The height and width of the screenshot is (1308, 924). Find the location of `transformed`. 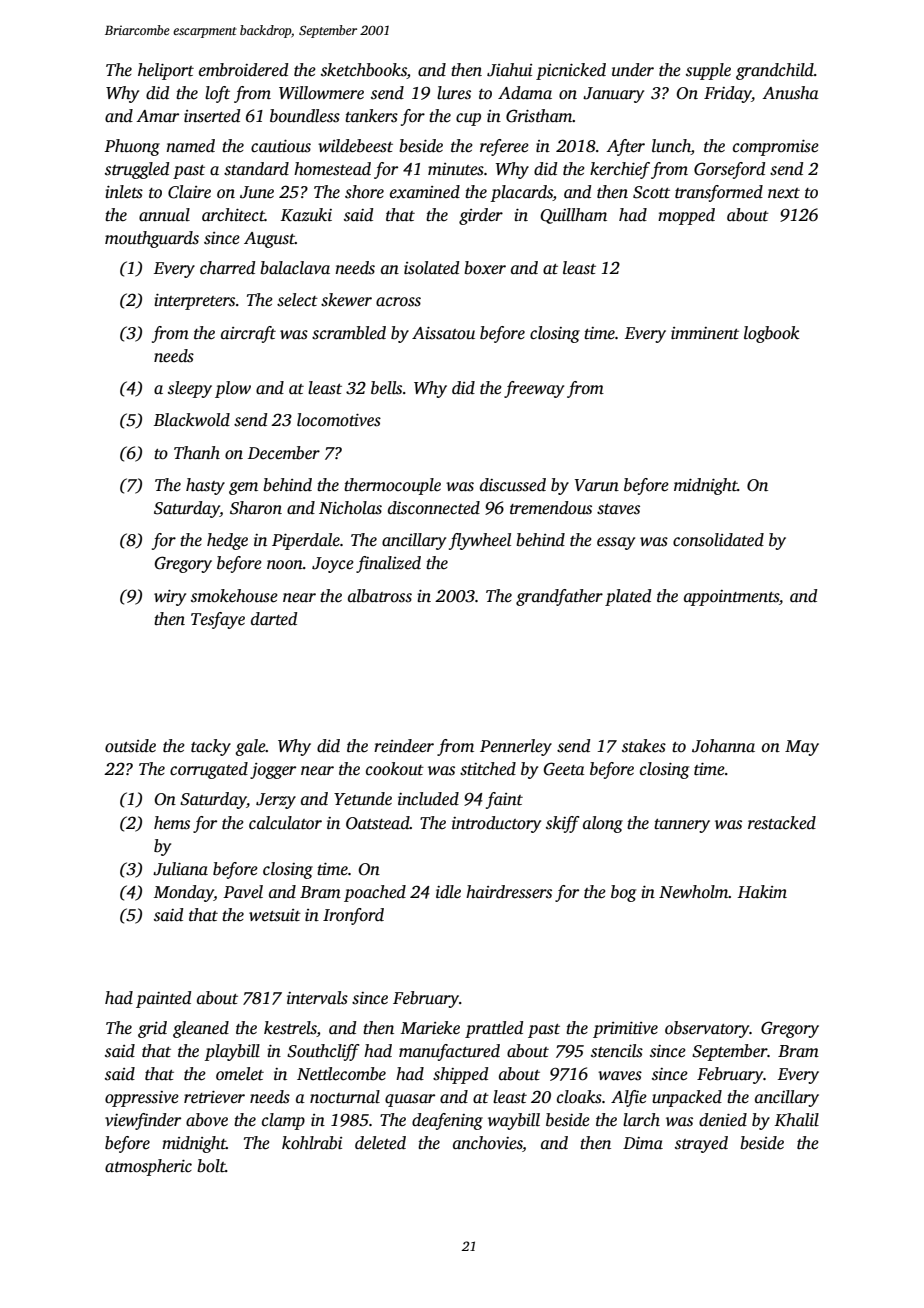

transformed is located at coordinates (719, 193).
